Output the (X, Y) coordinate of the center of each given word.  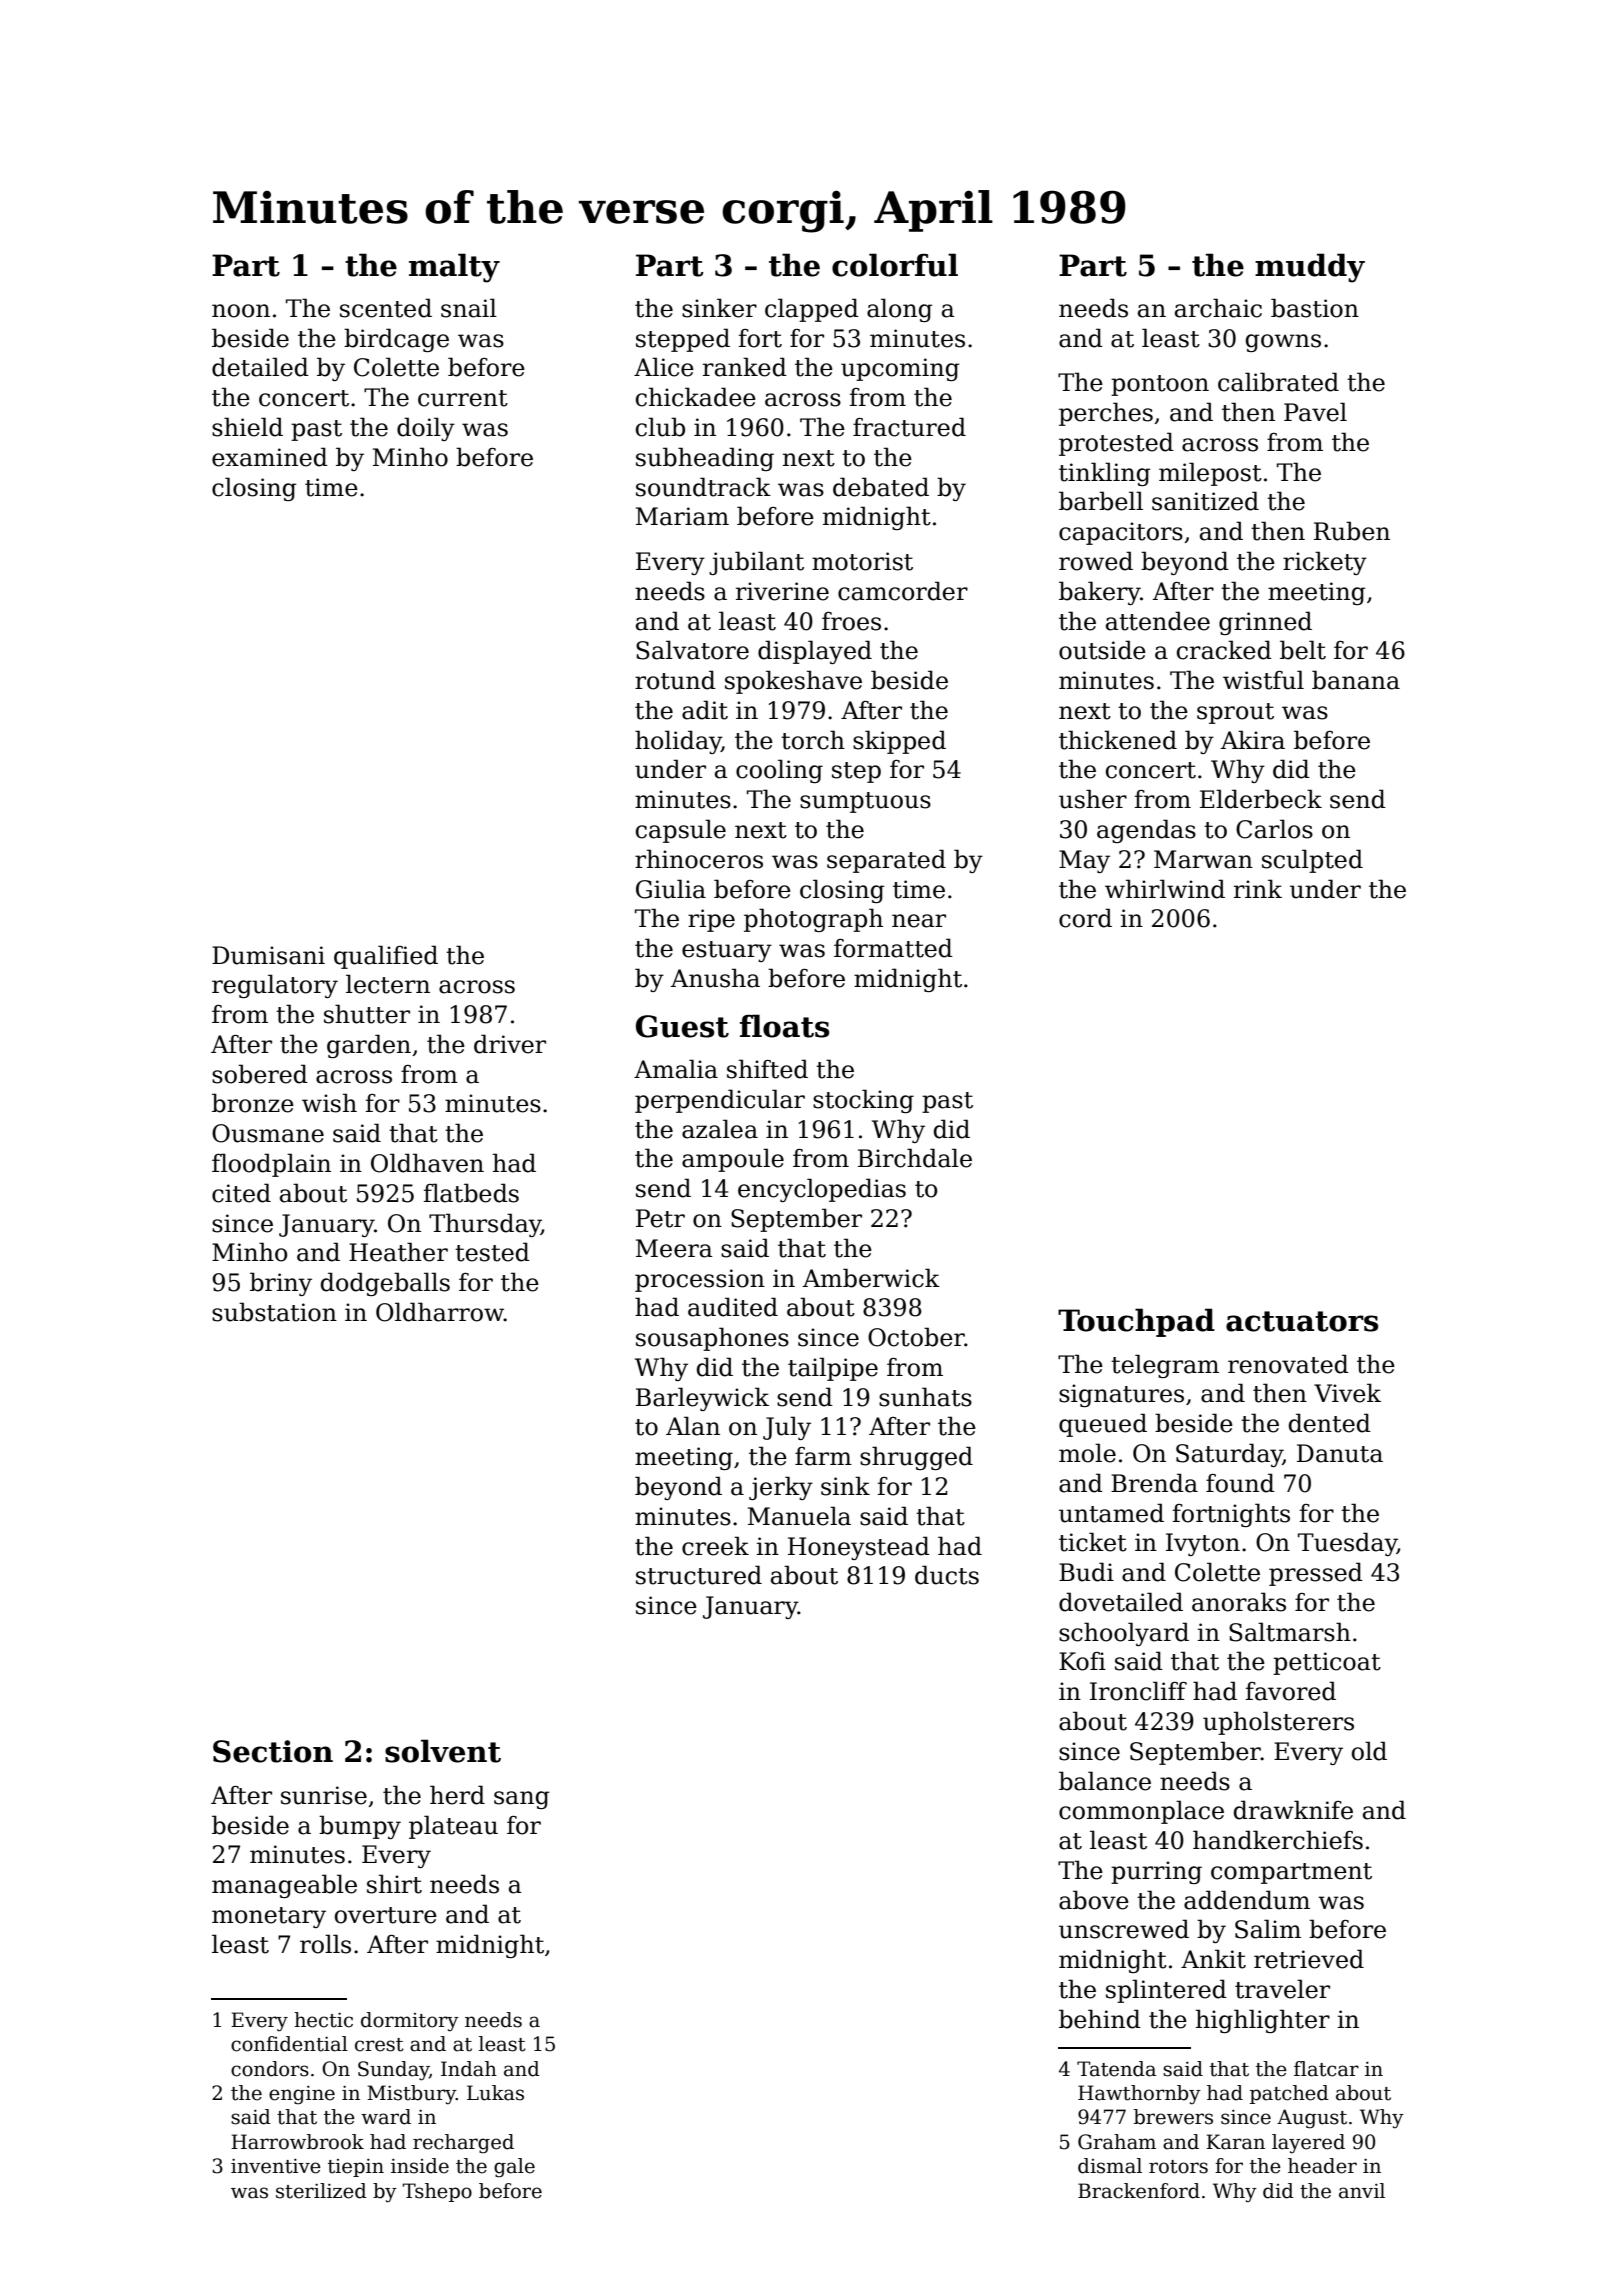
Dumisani (268, 955)
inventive (276, 2166)
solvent (443, 1751)
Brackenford (1139, 2191)
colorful (895, 265)
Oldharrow (440, 1312)
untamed (1111, 1513)
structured (699, 1575)
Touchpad (1136, 1322)
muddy (1310, 268)
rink (1258, 888)
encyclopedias (822, 1190)
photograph (813, 920)
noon (241, 311)
